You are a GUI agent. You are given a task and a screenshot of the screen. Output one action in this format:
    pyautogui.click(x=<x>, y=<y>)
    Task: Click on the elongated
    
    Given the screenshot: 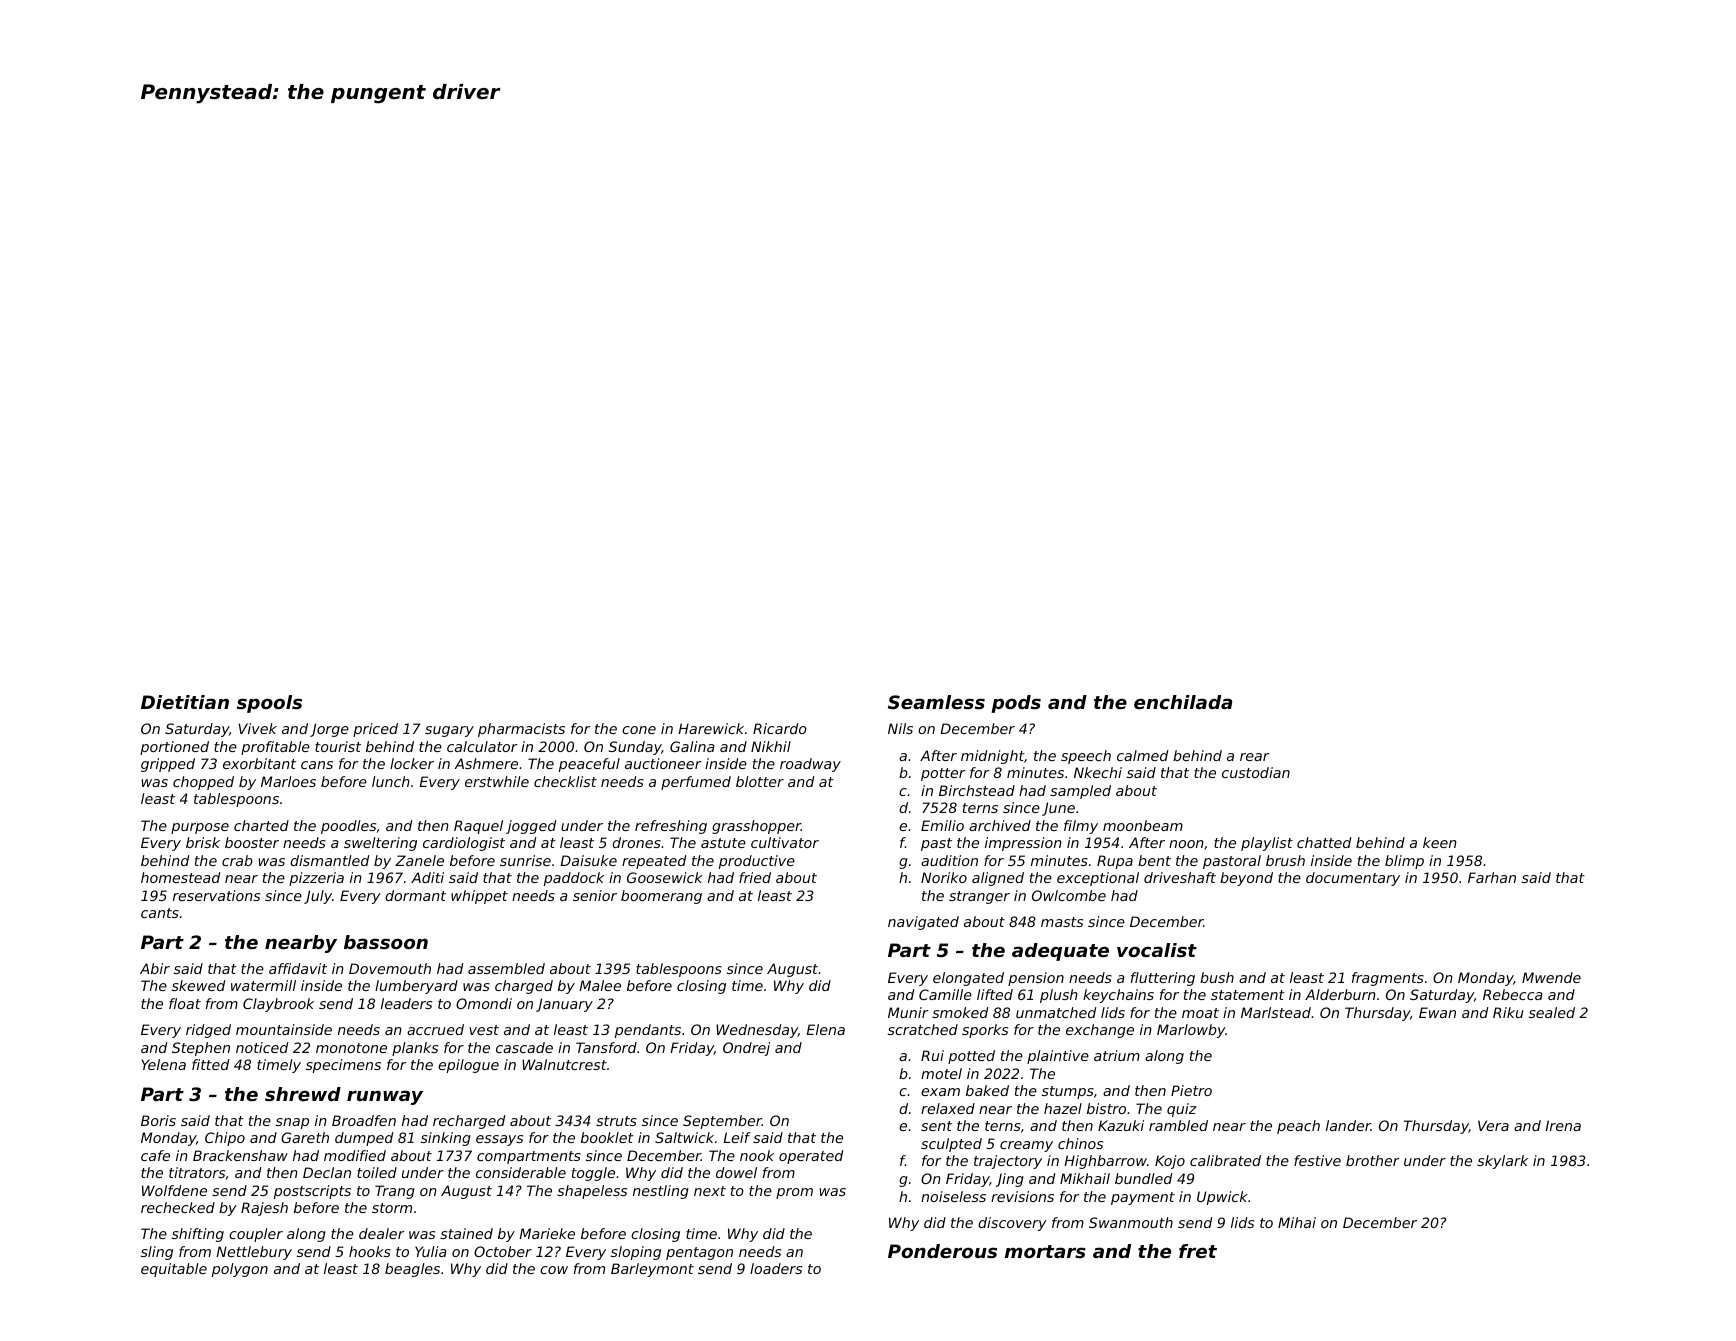 What is the action you would take?
    pyautogui.click(x=968, y=979)
